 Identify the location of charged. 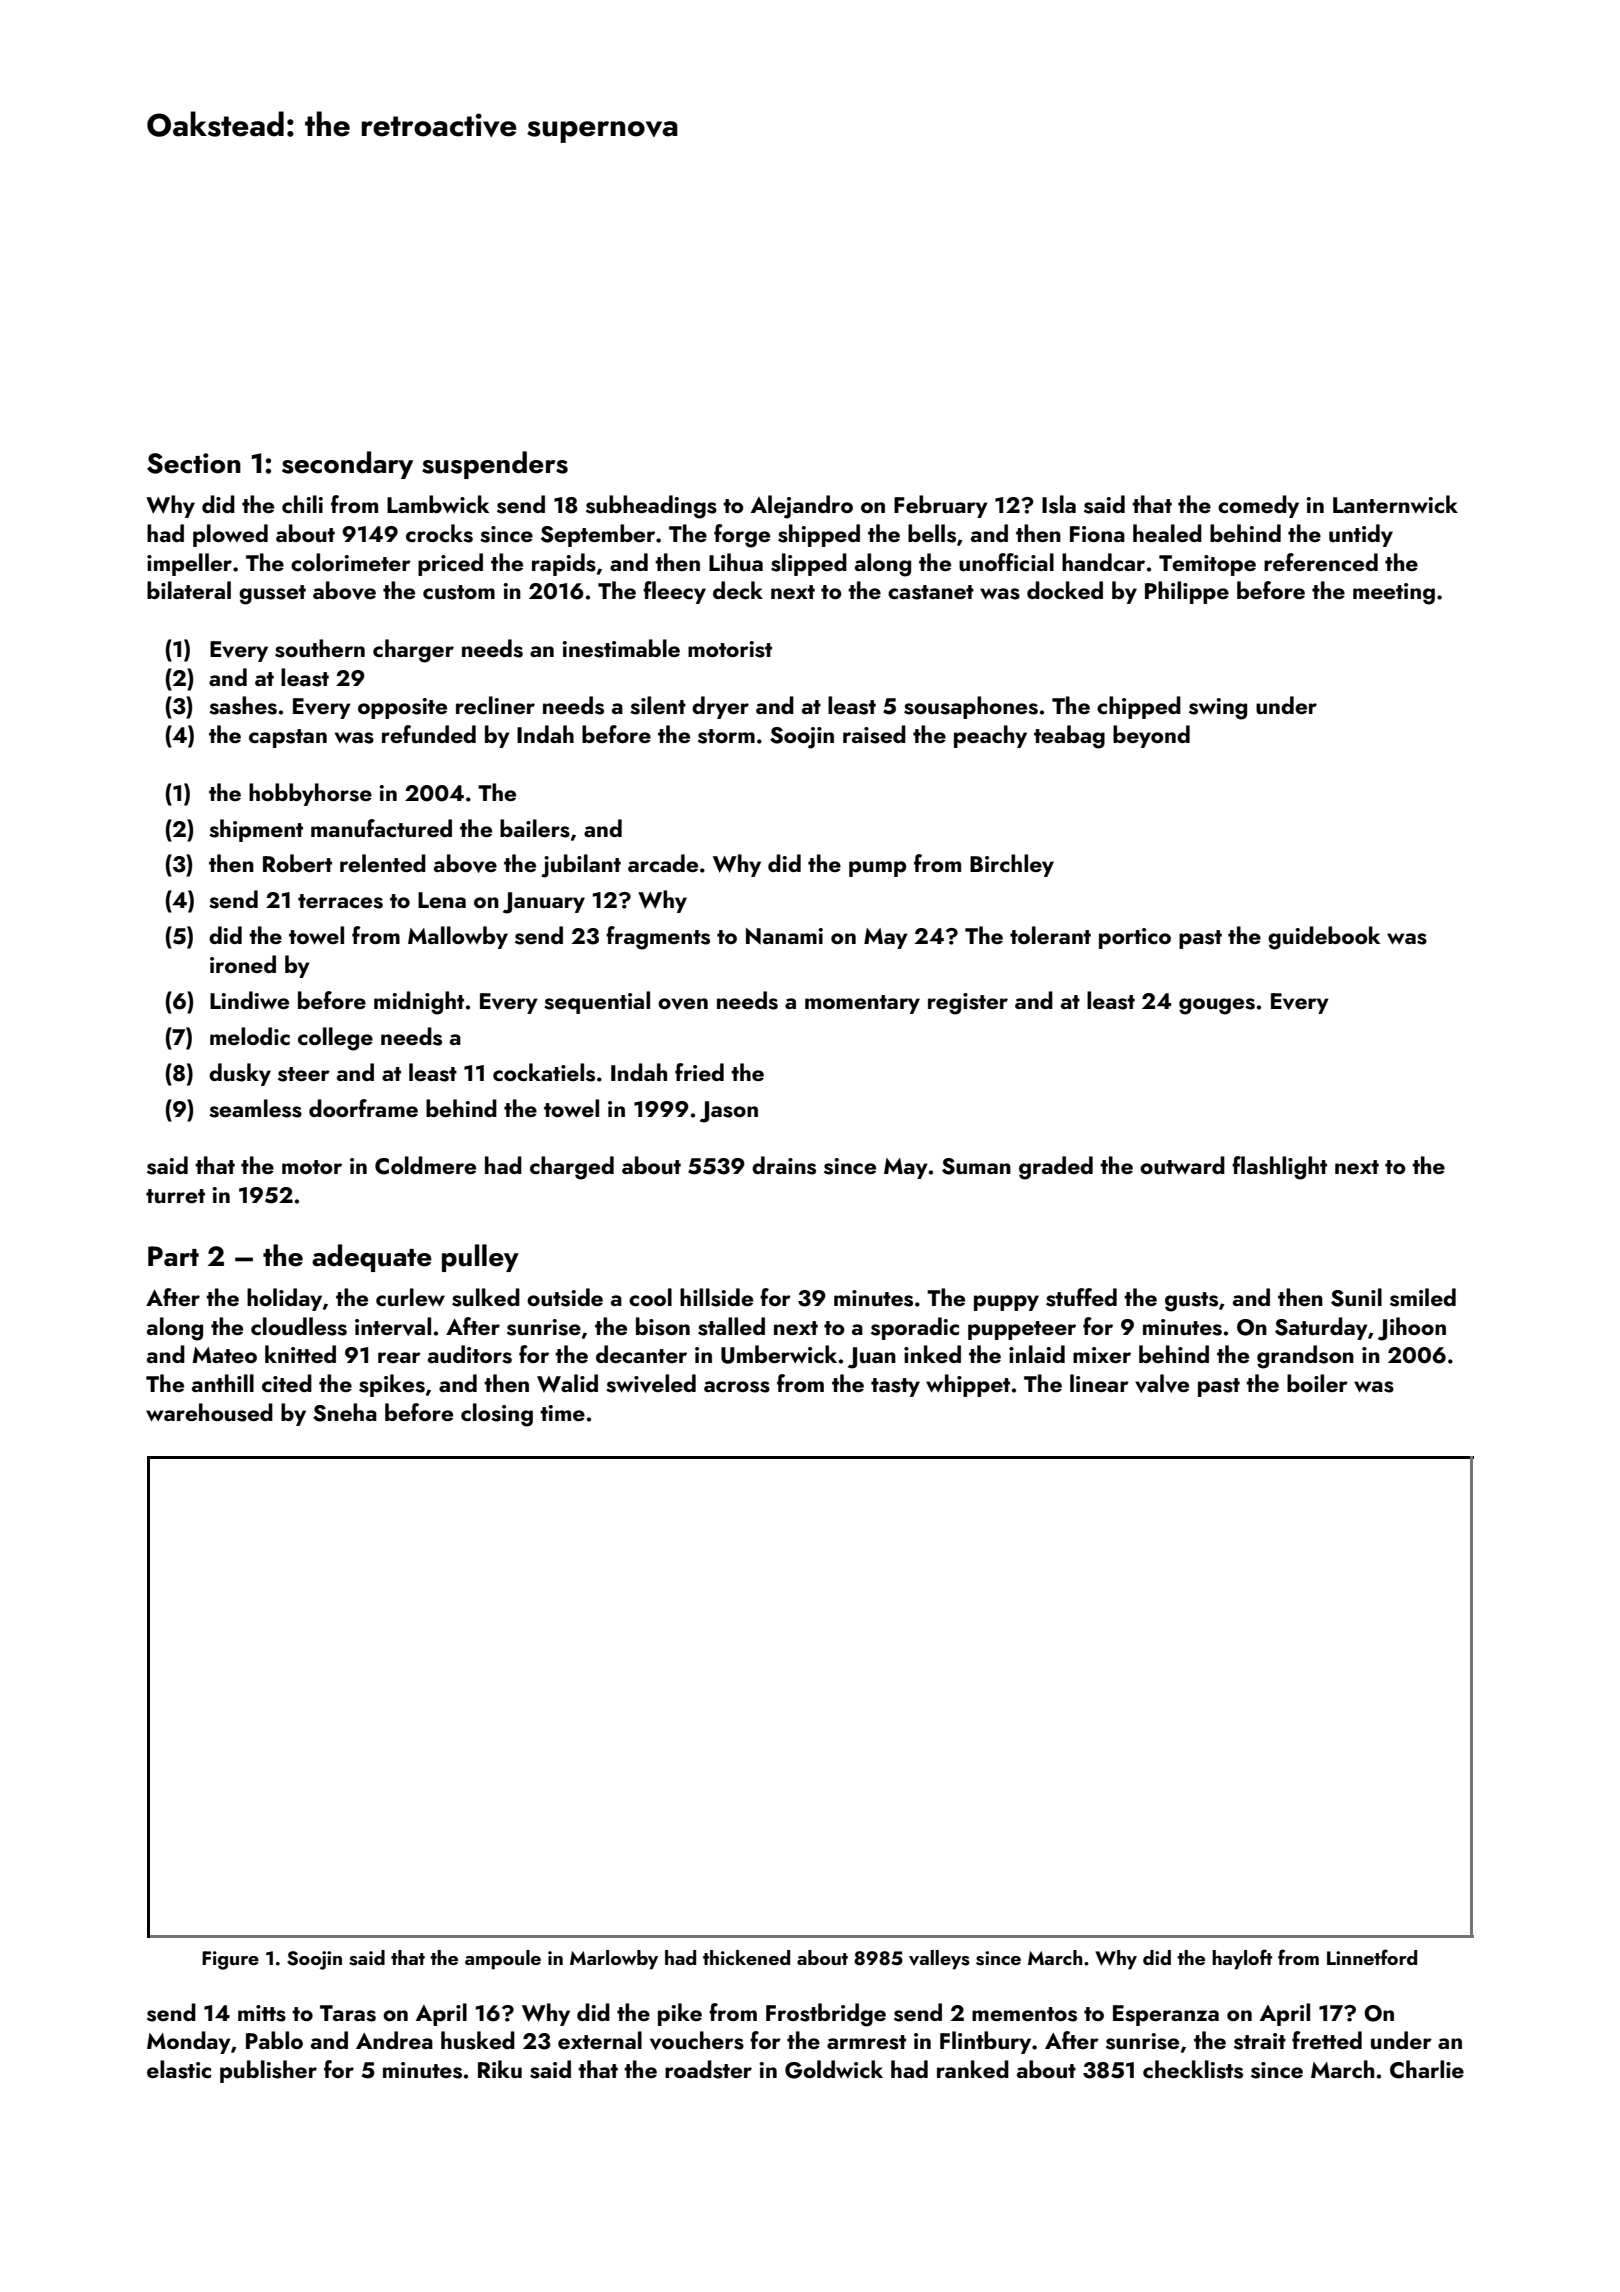
(572, 1168).
